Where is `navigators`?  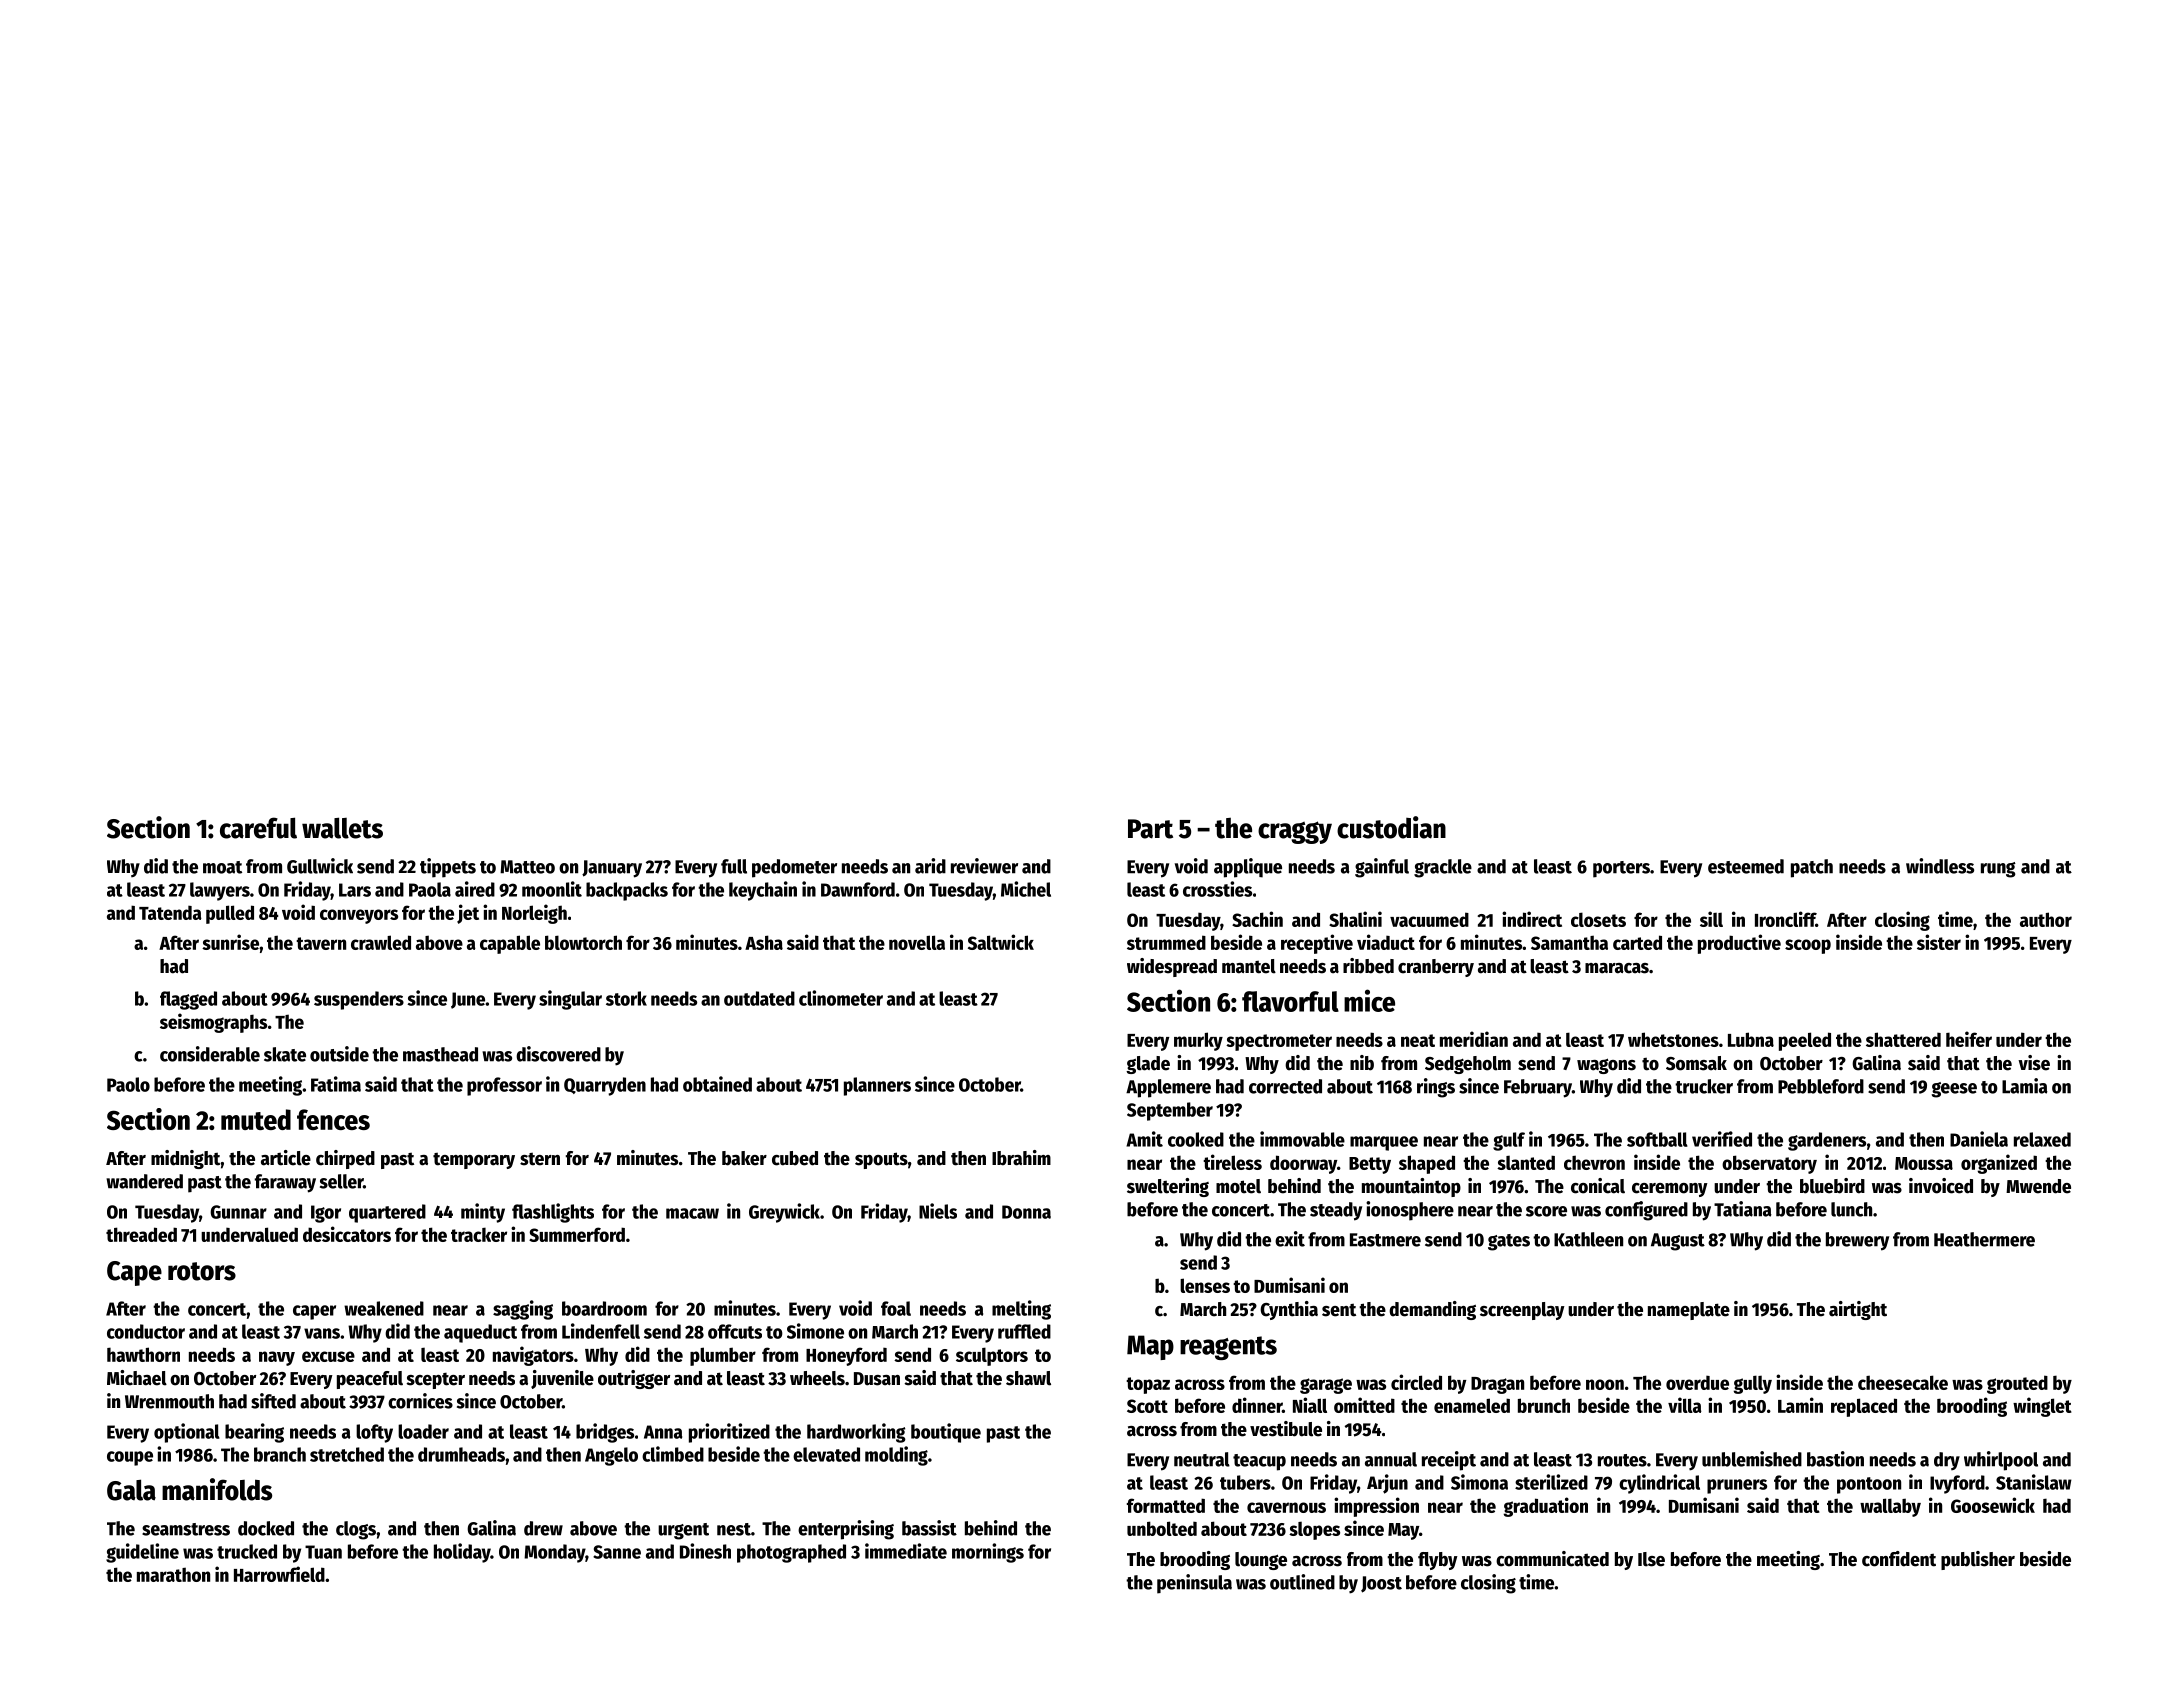 navigators is located at coordinates (533, 1356).
